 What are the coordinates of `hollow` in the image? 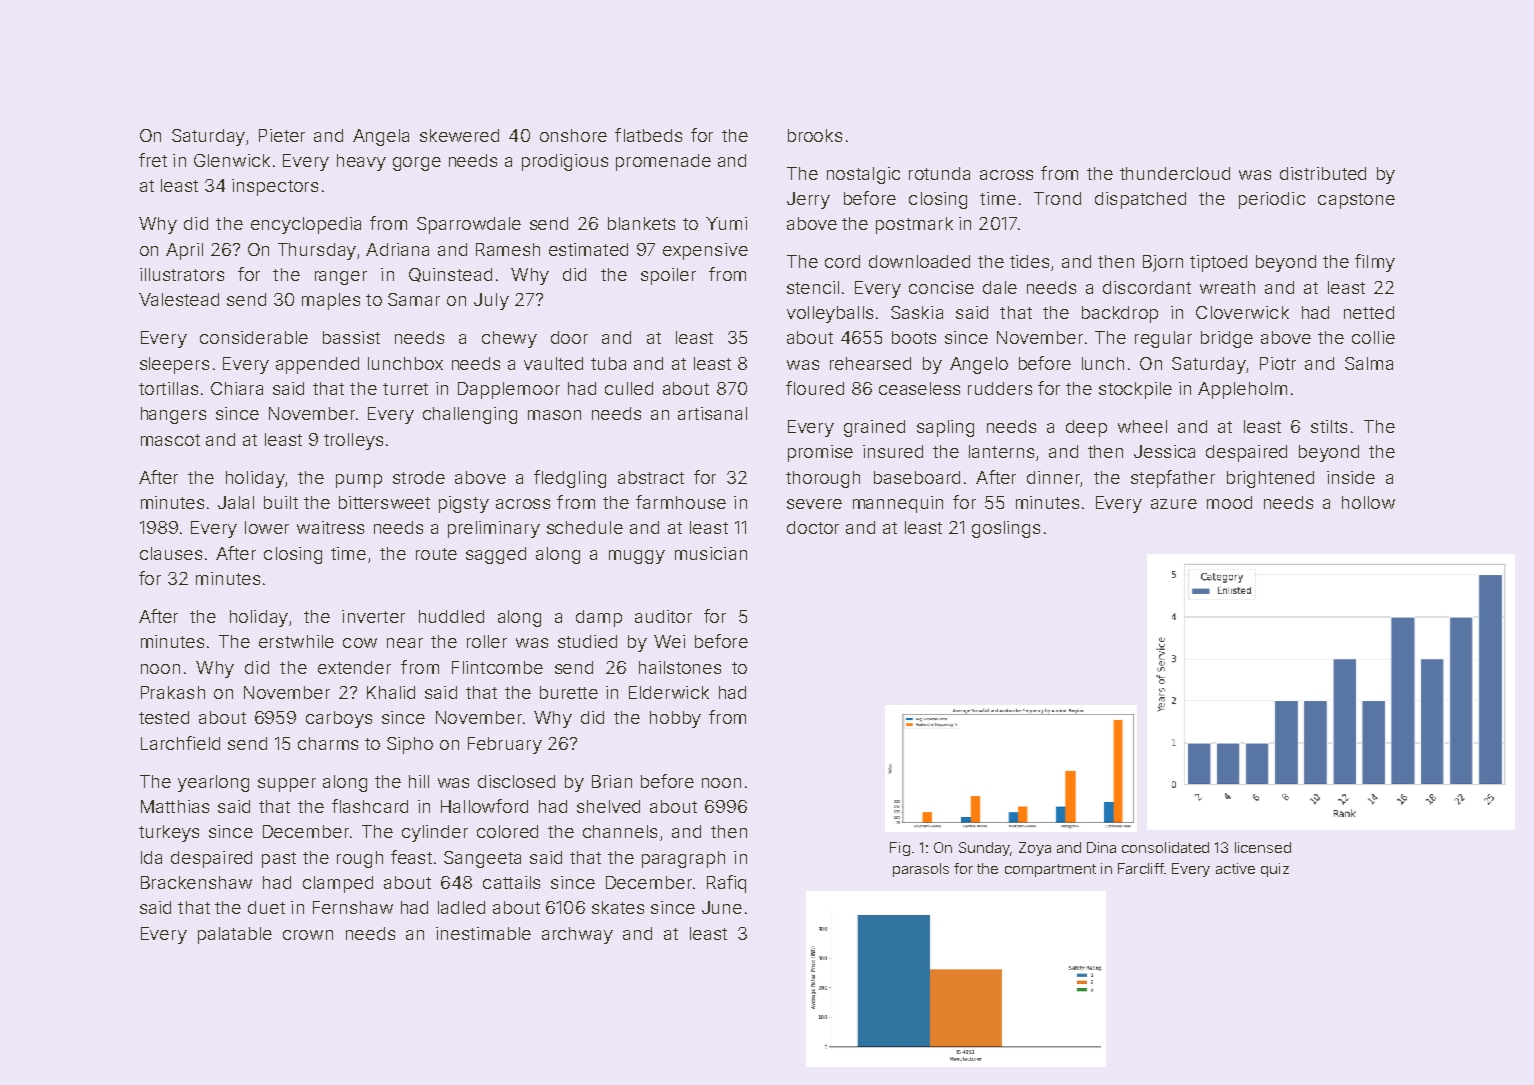 It's located at (1368, 502).
